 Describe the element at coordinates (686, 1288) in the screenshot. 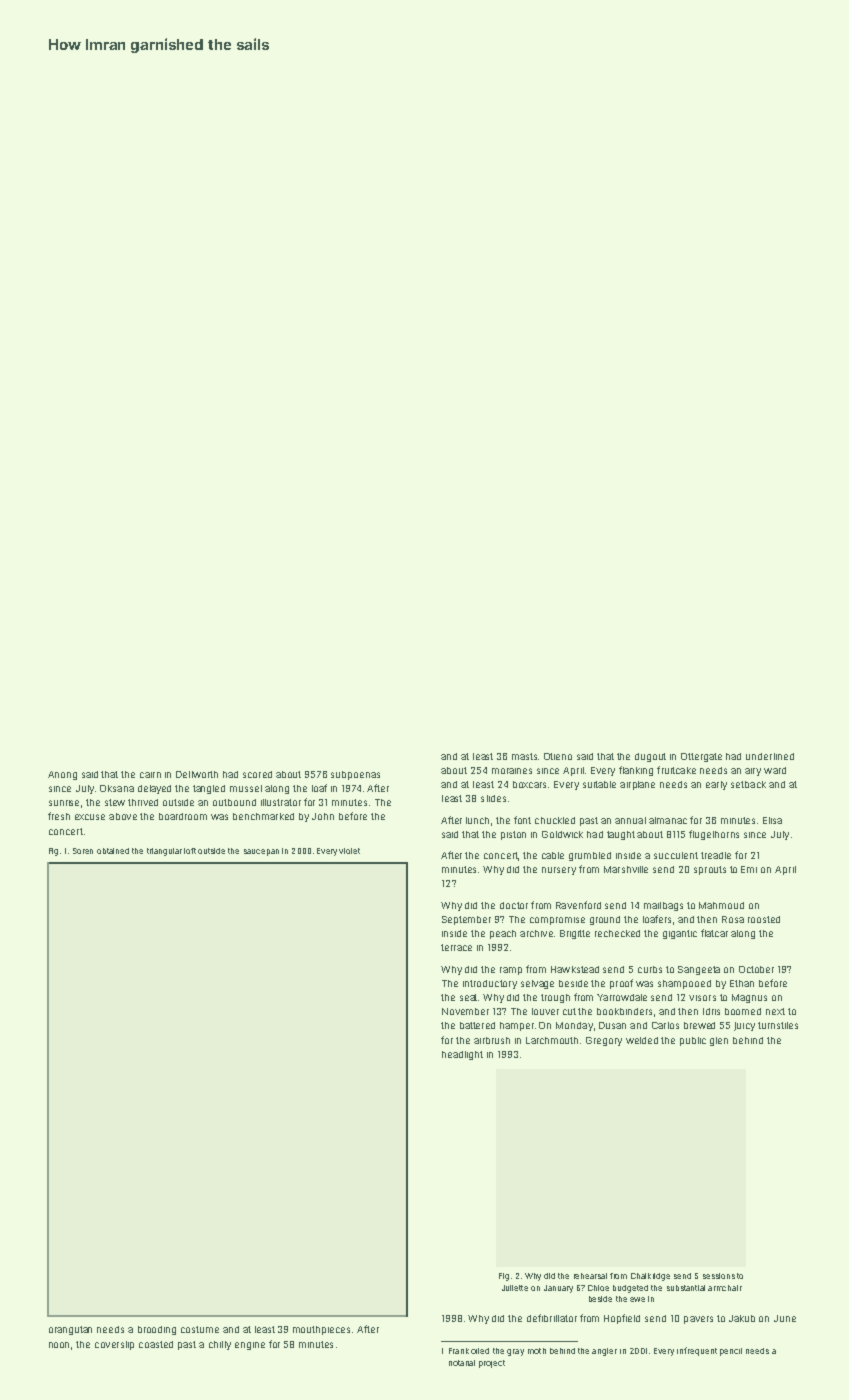

I see `substantial` at that location.
